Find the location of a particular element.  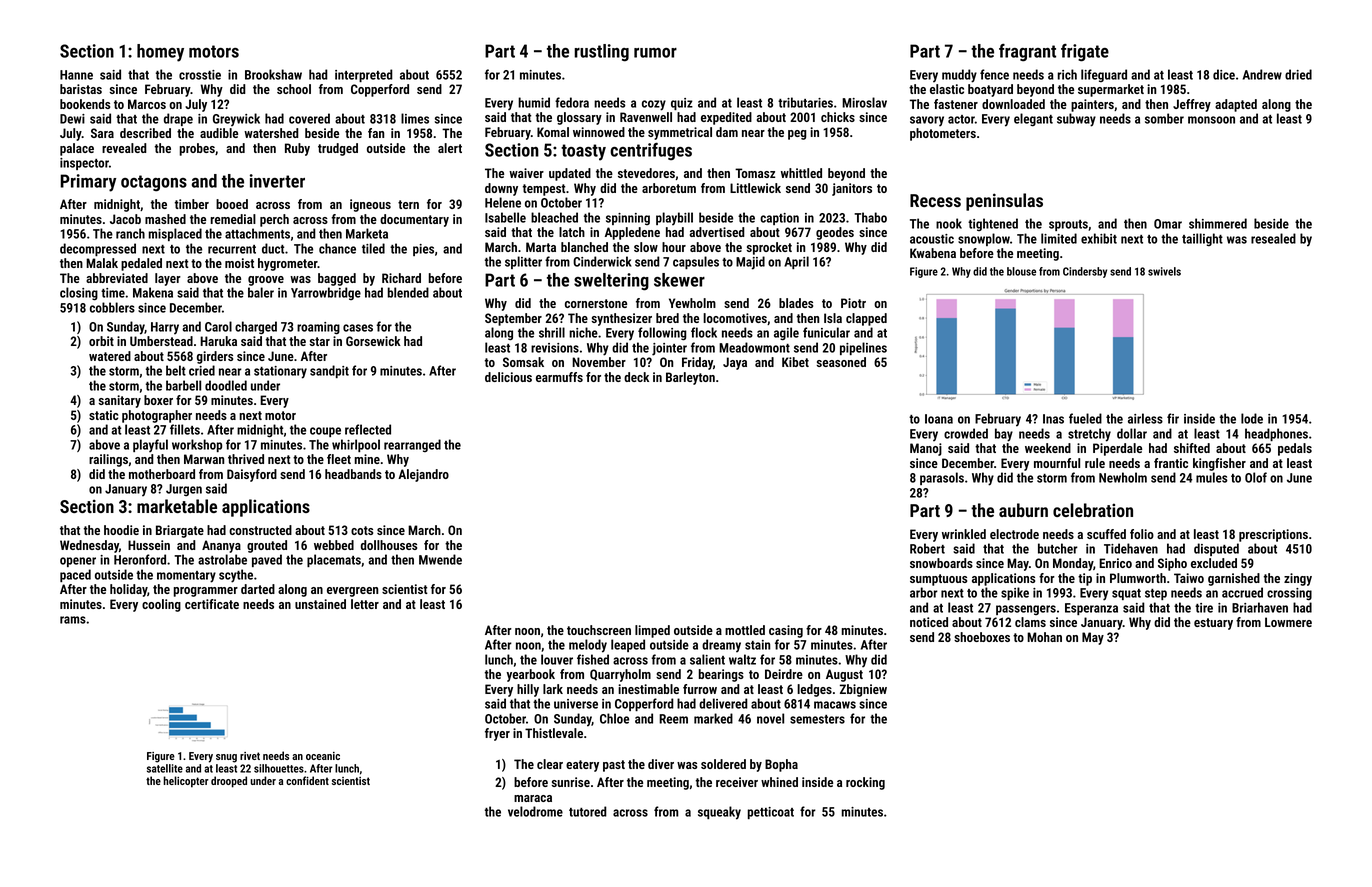

airless is located at coordinates (1145, 418).
